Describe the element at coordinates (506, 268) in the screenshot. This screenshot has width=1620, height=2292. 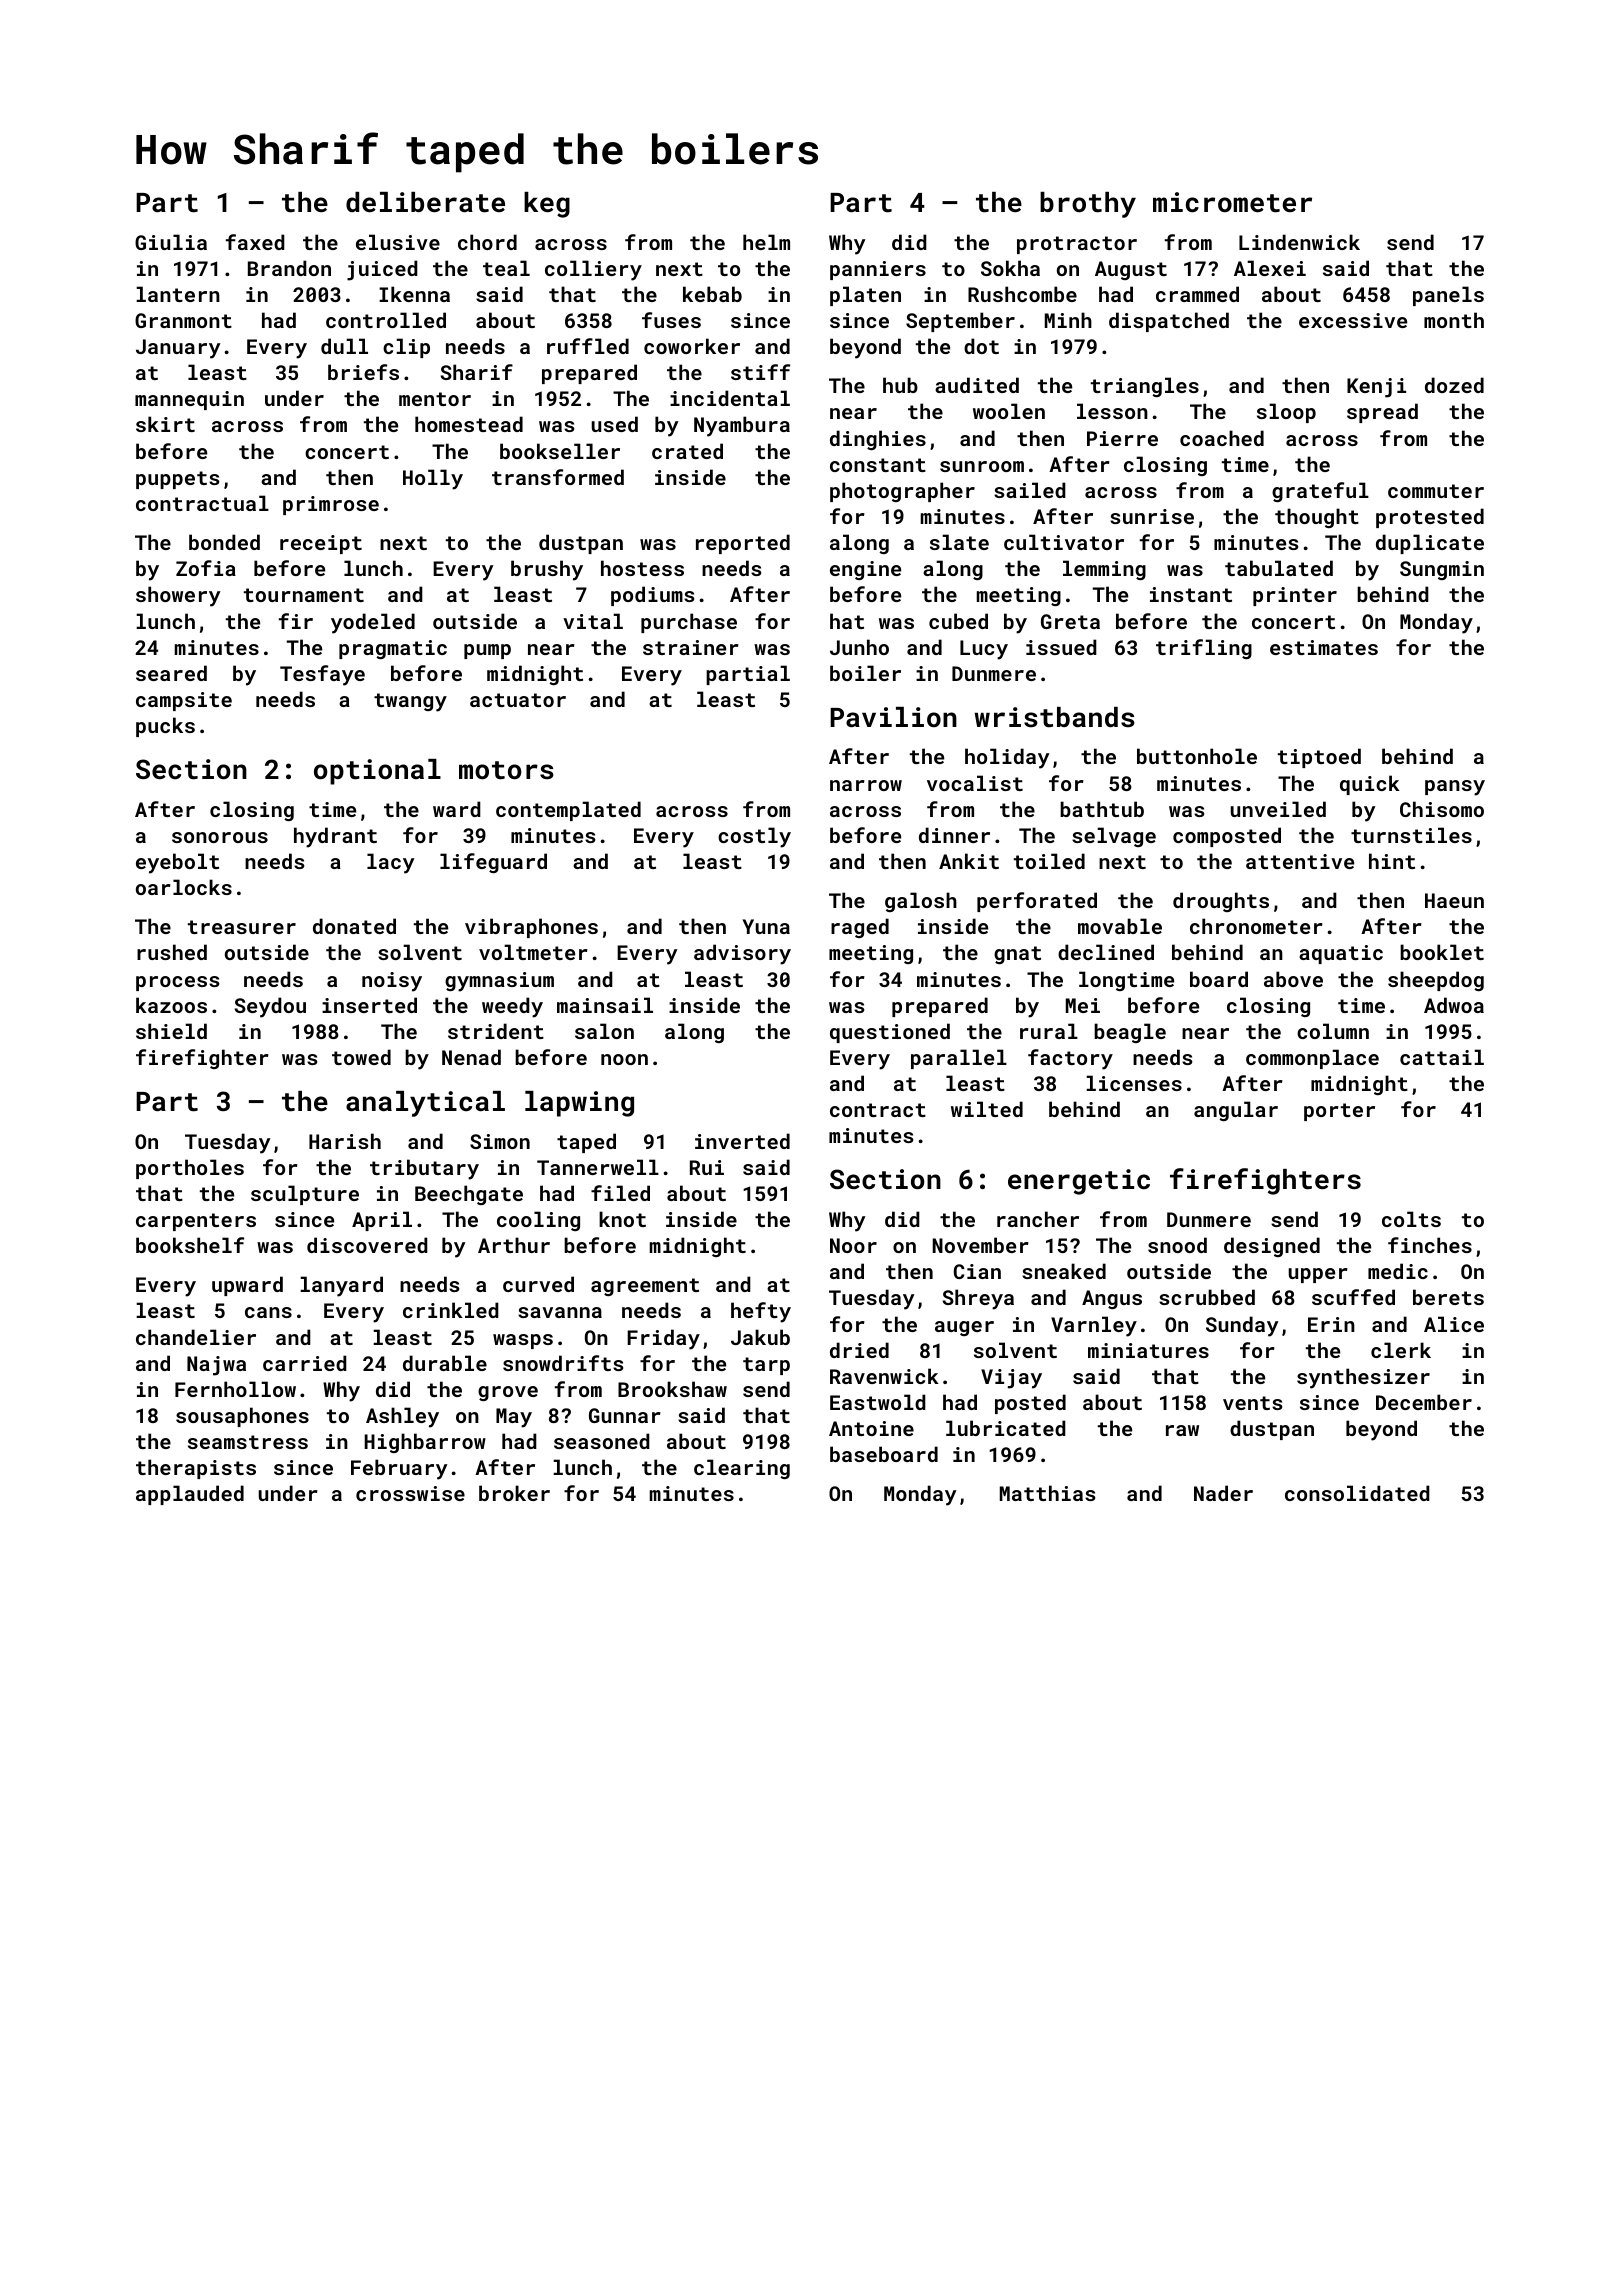
I see `teal` at that location.
